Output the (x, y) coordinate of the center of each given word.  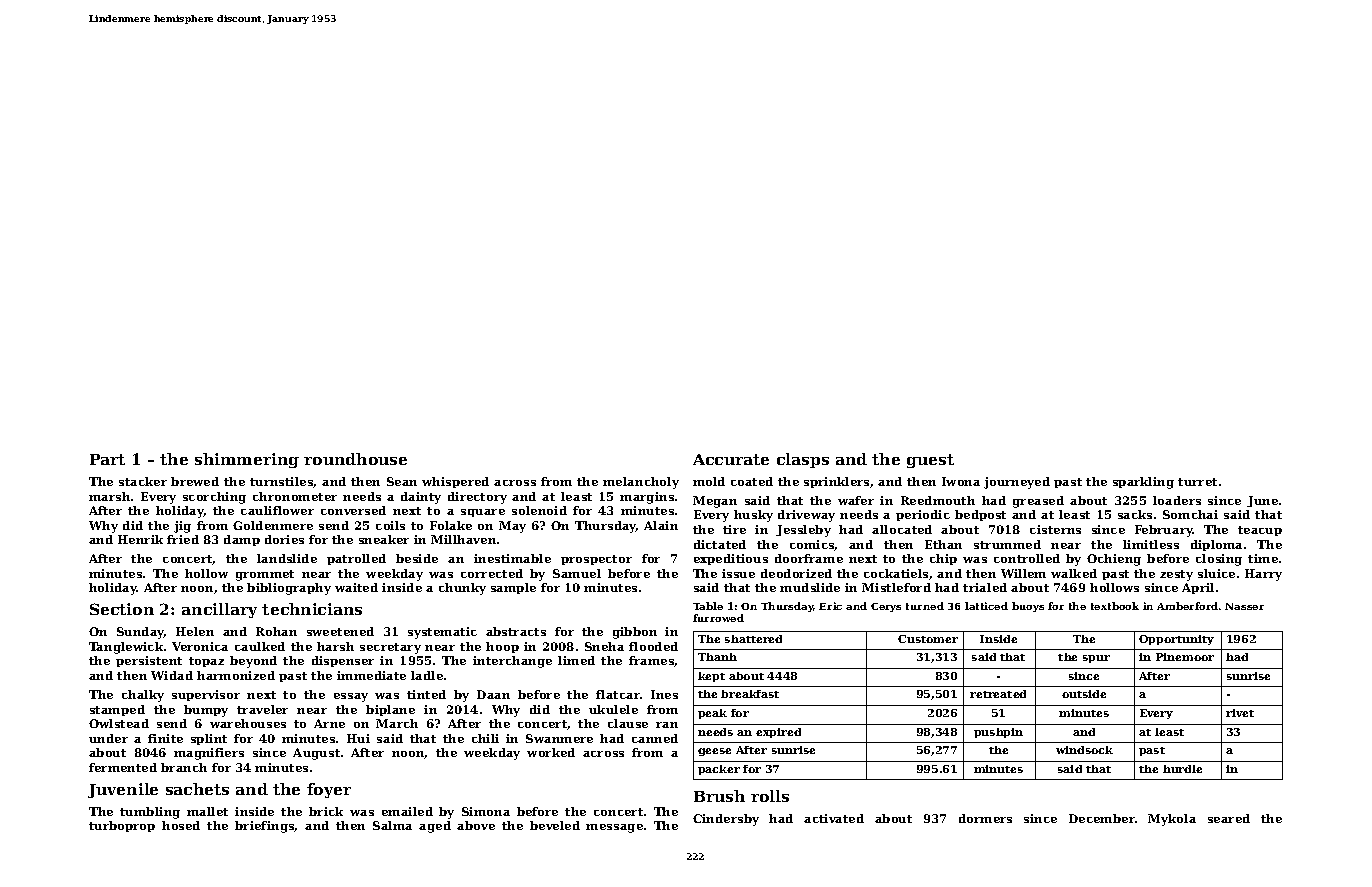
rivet (1240, 713)
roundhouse (355, 459)
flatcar (618, 694)
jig (182, 527)
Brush (719, 796)
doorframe (809, 558)
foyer (329, 790)
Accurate (731, 459)
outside (1084, 694)
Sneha (604, 646)
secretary (390, 648)
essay (351, 697)
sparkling (1143, 483)
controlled (1027, 558)
